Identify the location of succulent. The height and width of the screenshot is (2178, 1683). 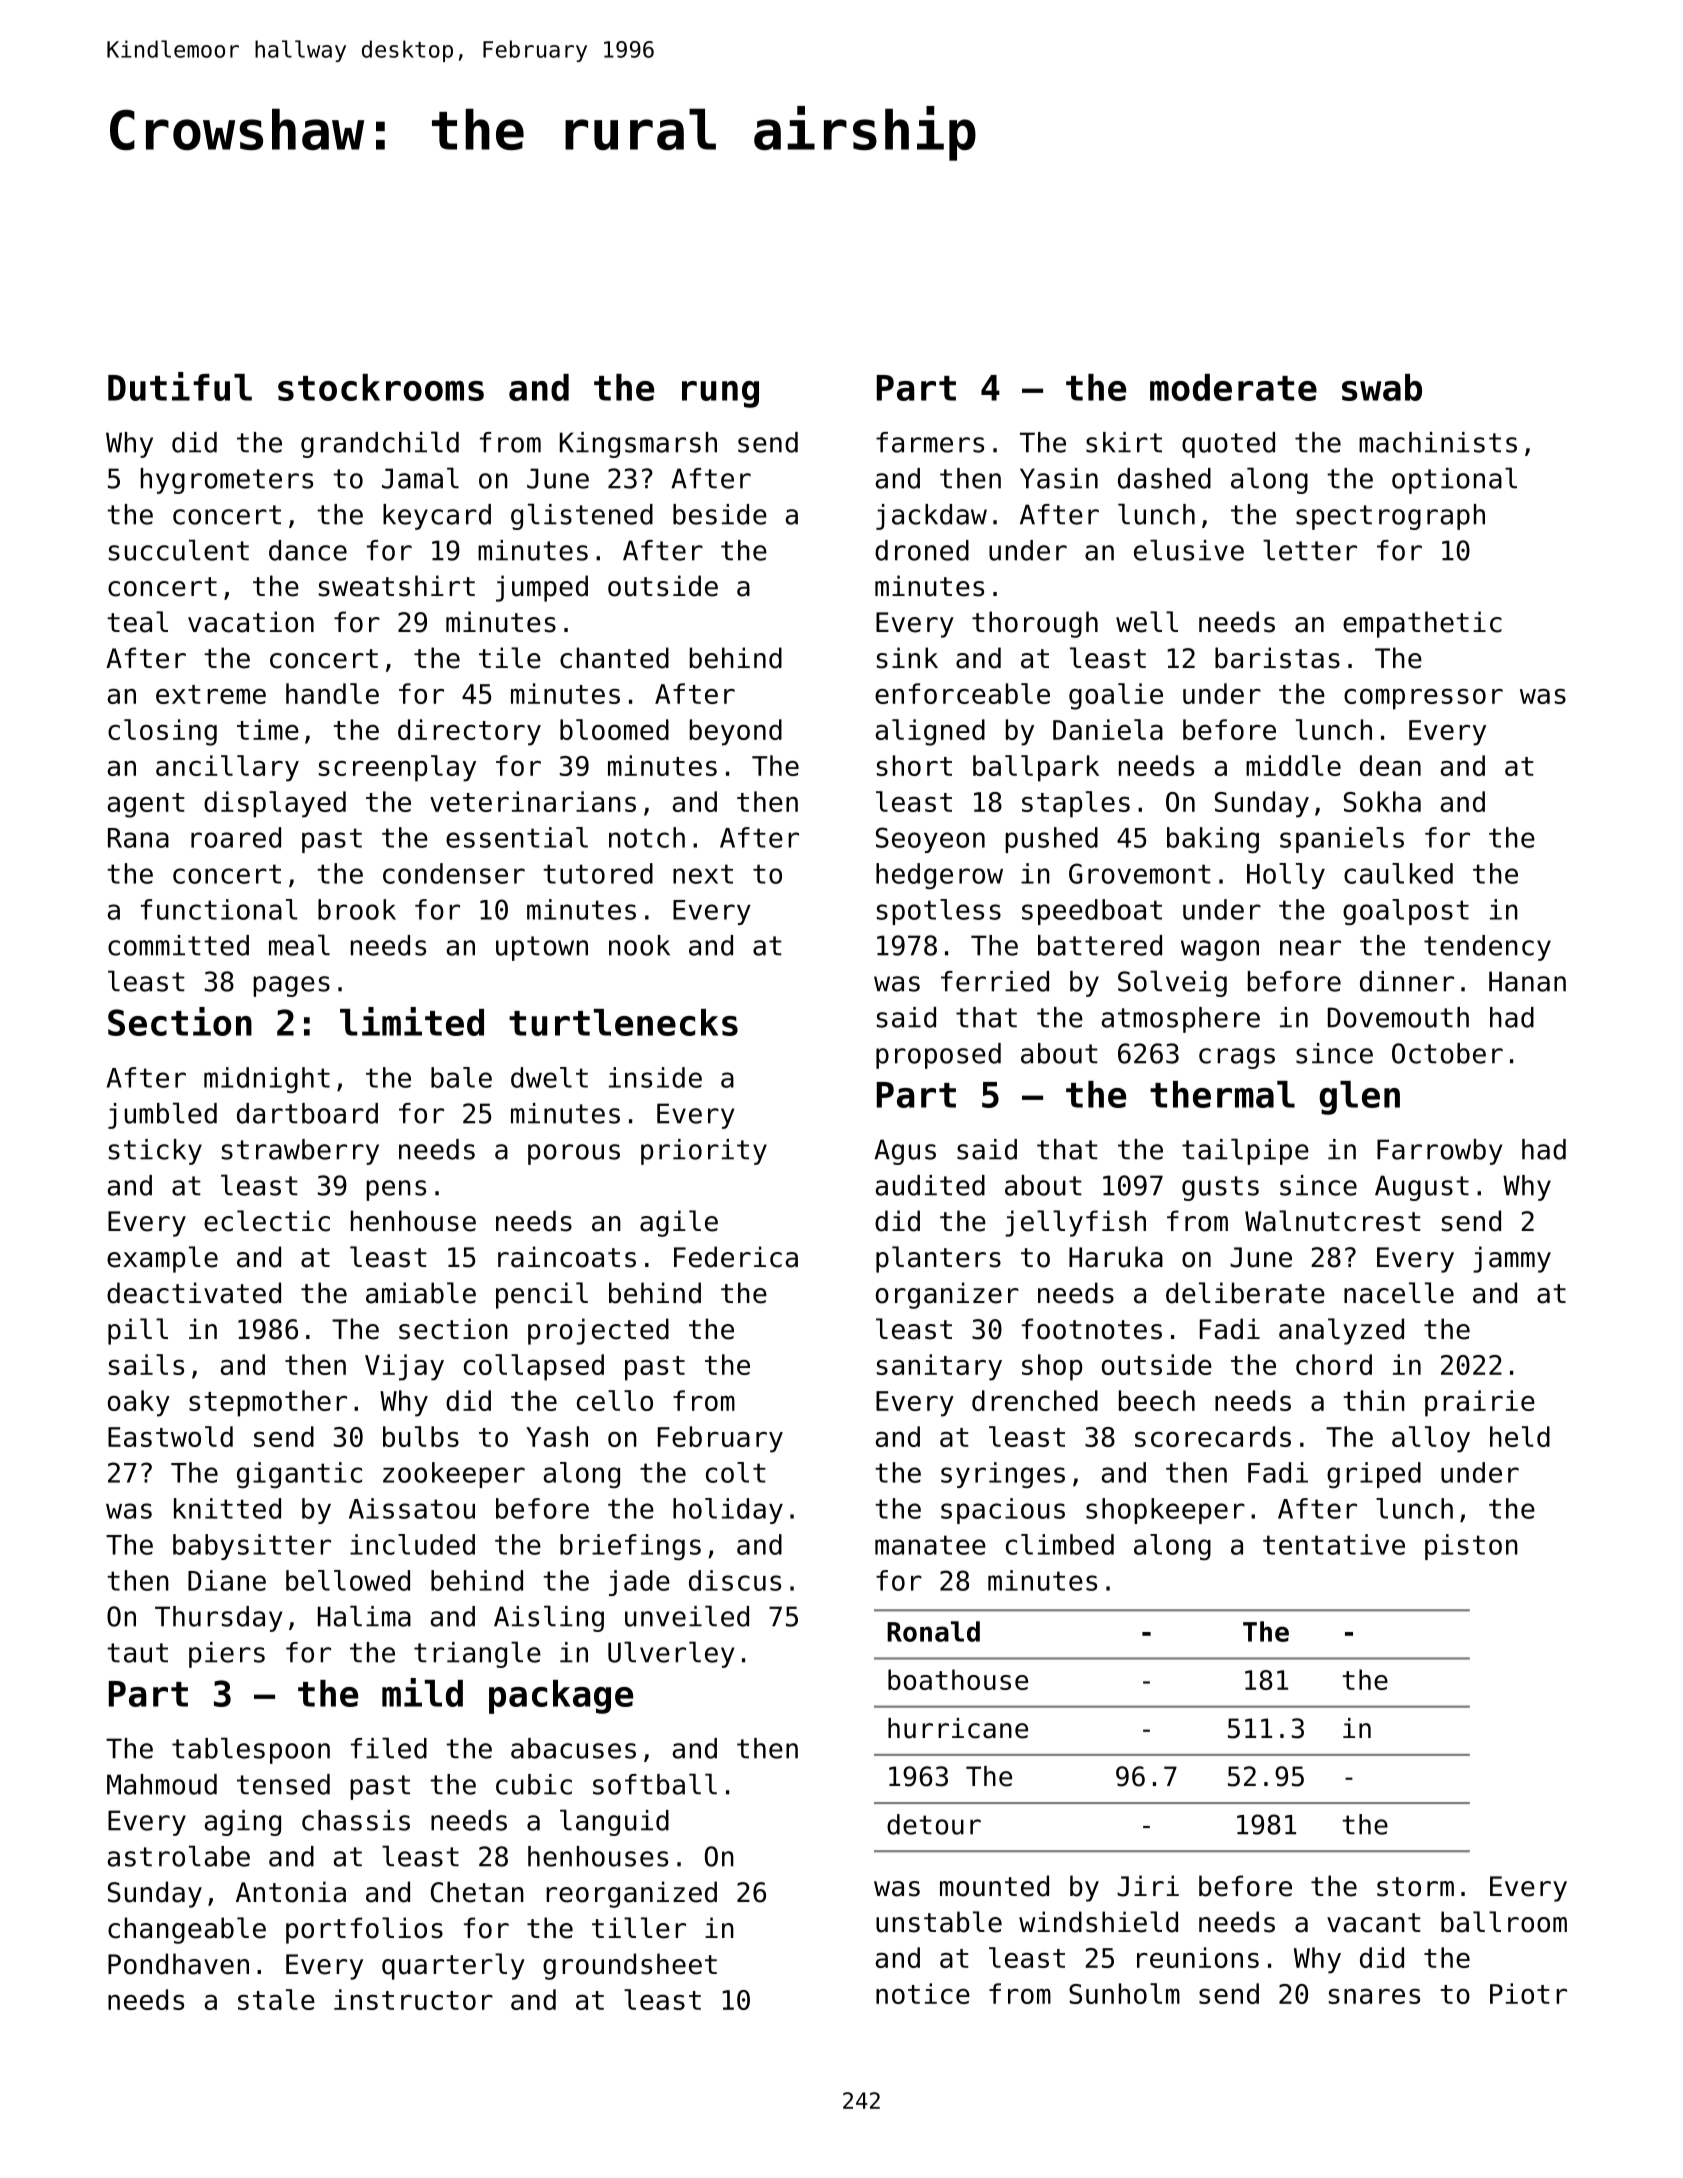
(179, 550).
